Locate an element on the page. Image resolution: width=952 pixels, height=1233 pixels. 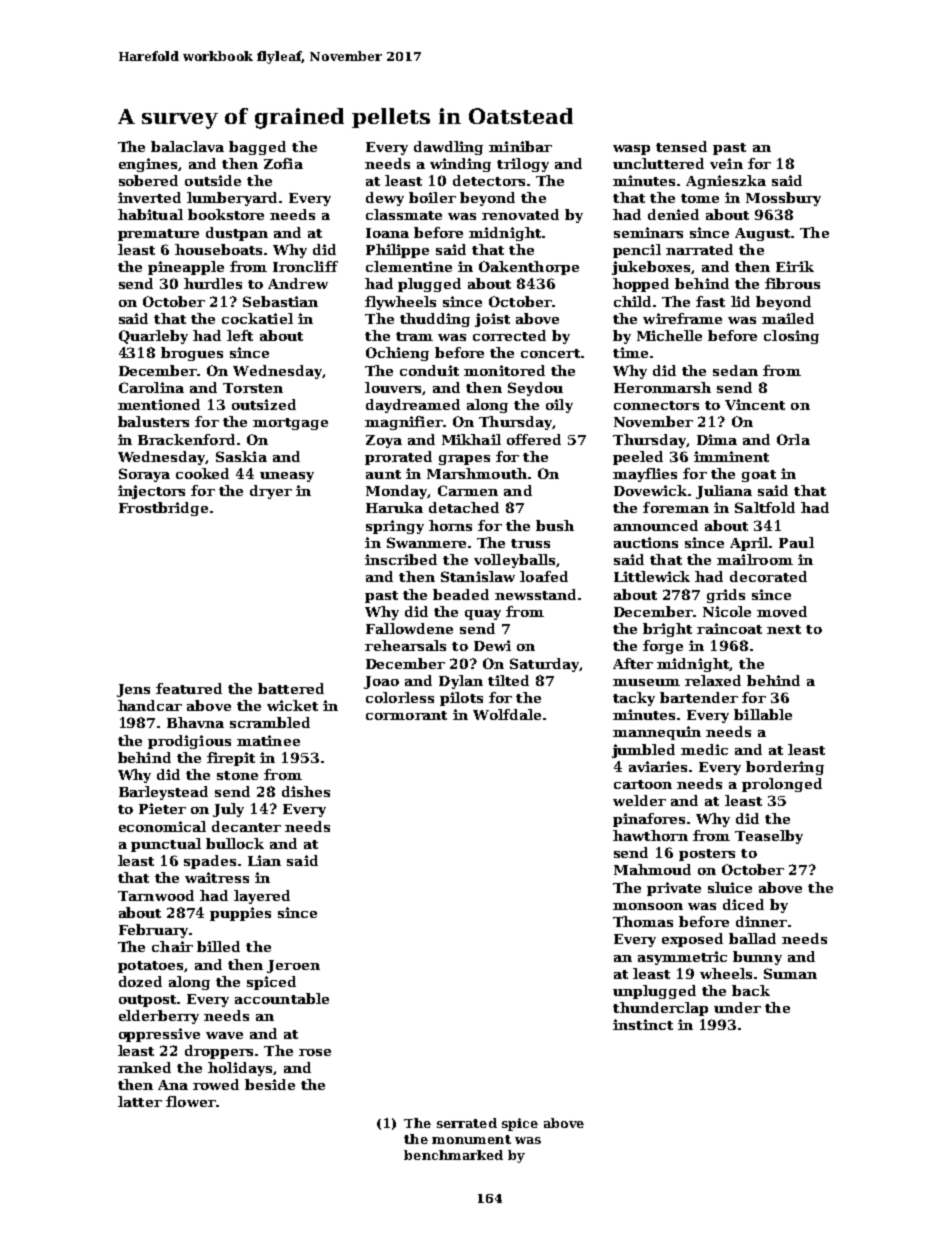
Orla is located at coordinates (793, 439).
